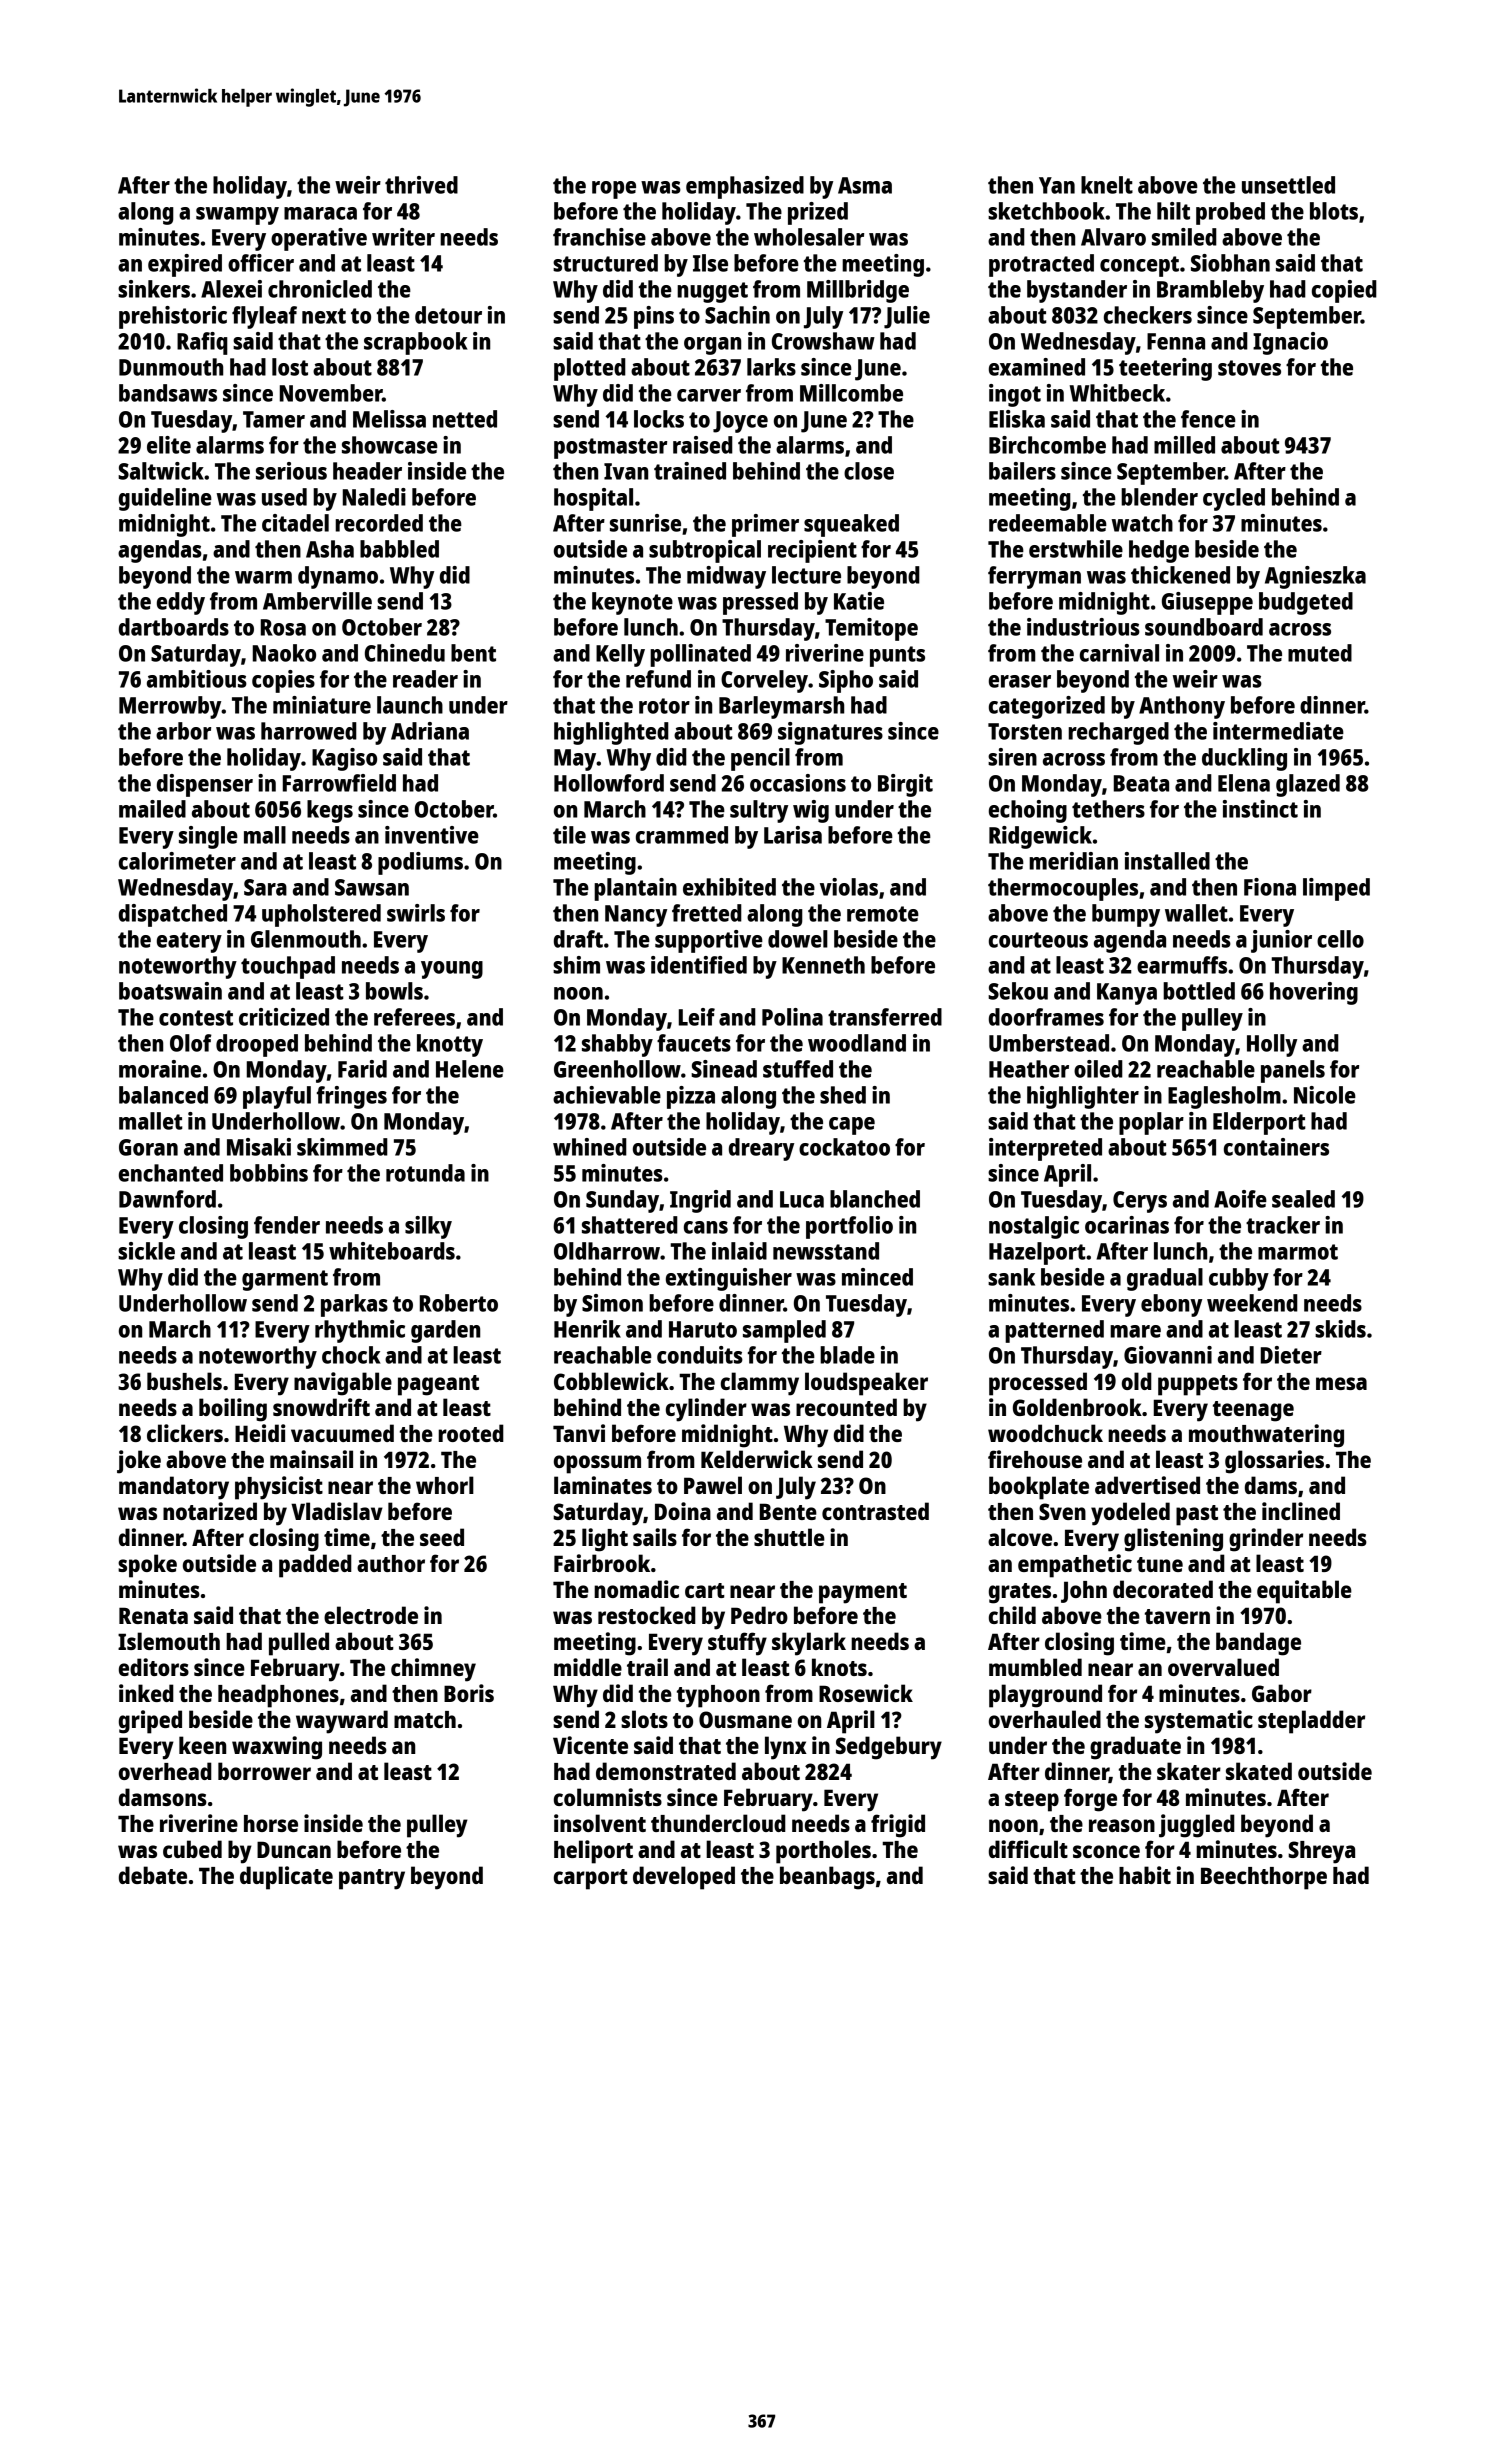  What do you see at coordinates (173, 915) in the page?
I see `dispatched` at bounding box center [173, 915].
